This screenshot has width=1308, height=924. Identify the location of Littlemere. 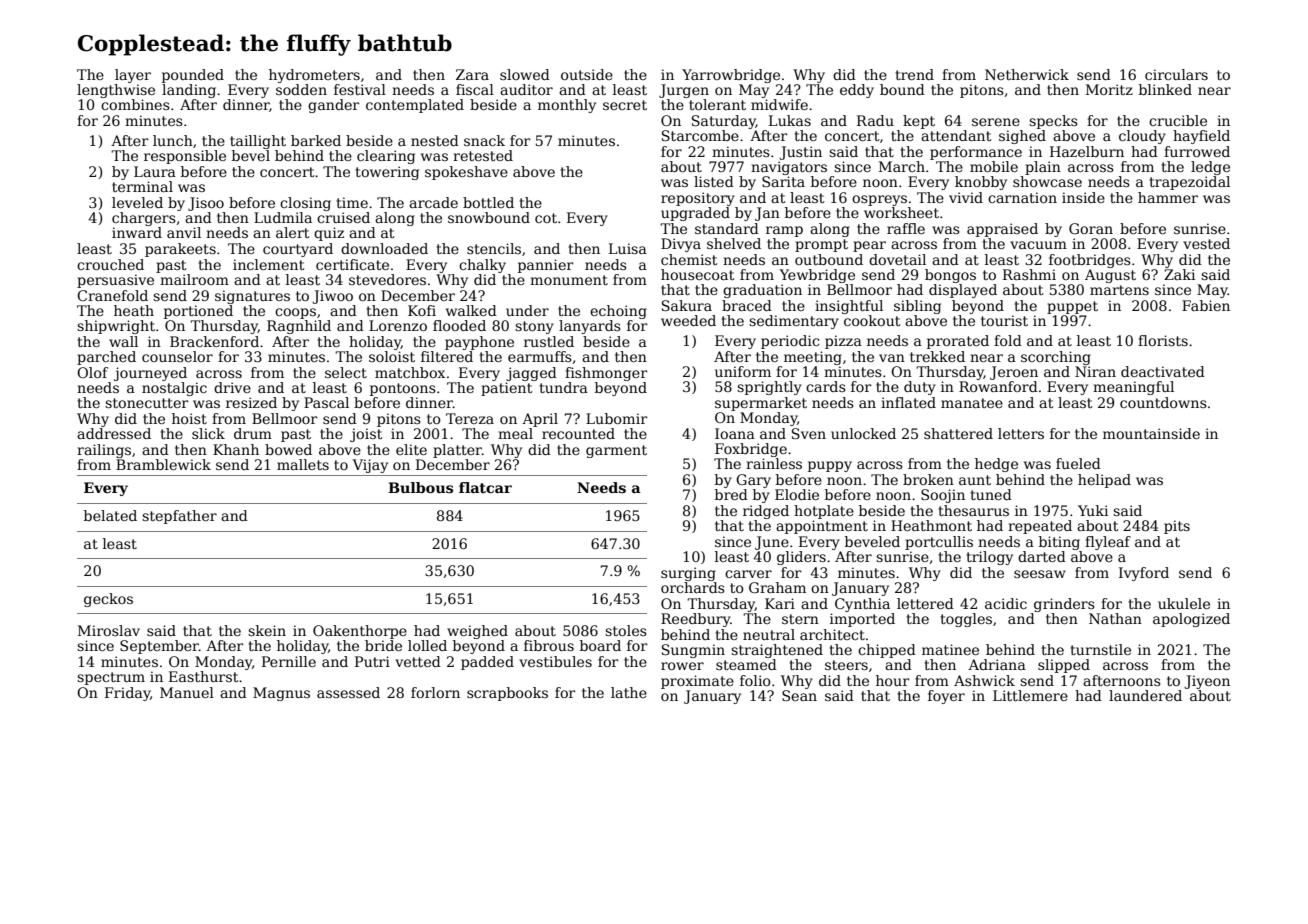
(1030, 695).
